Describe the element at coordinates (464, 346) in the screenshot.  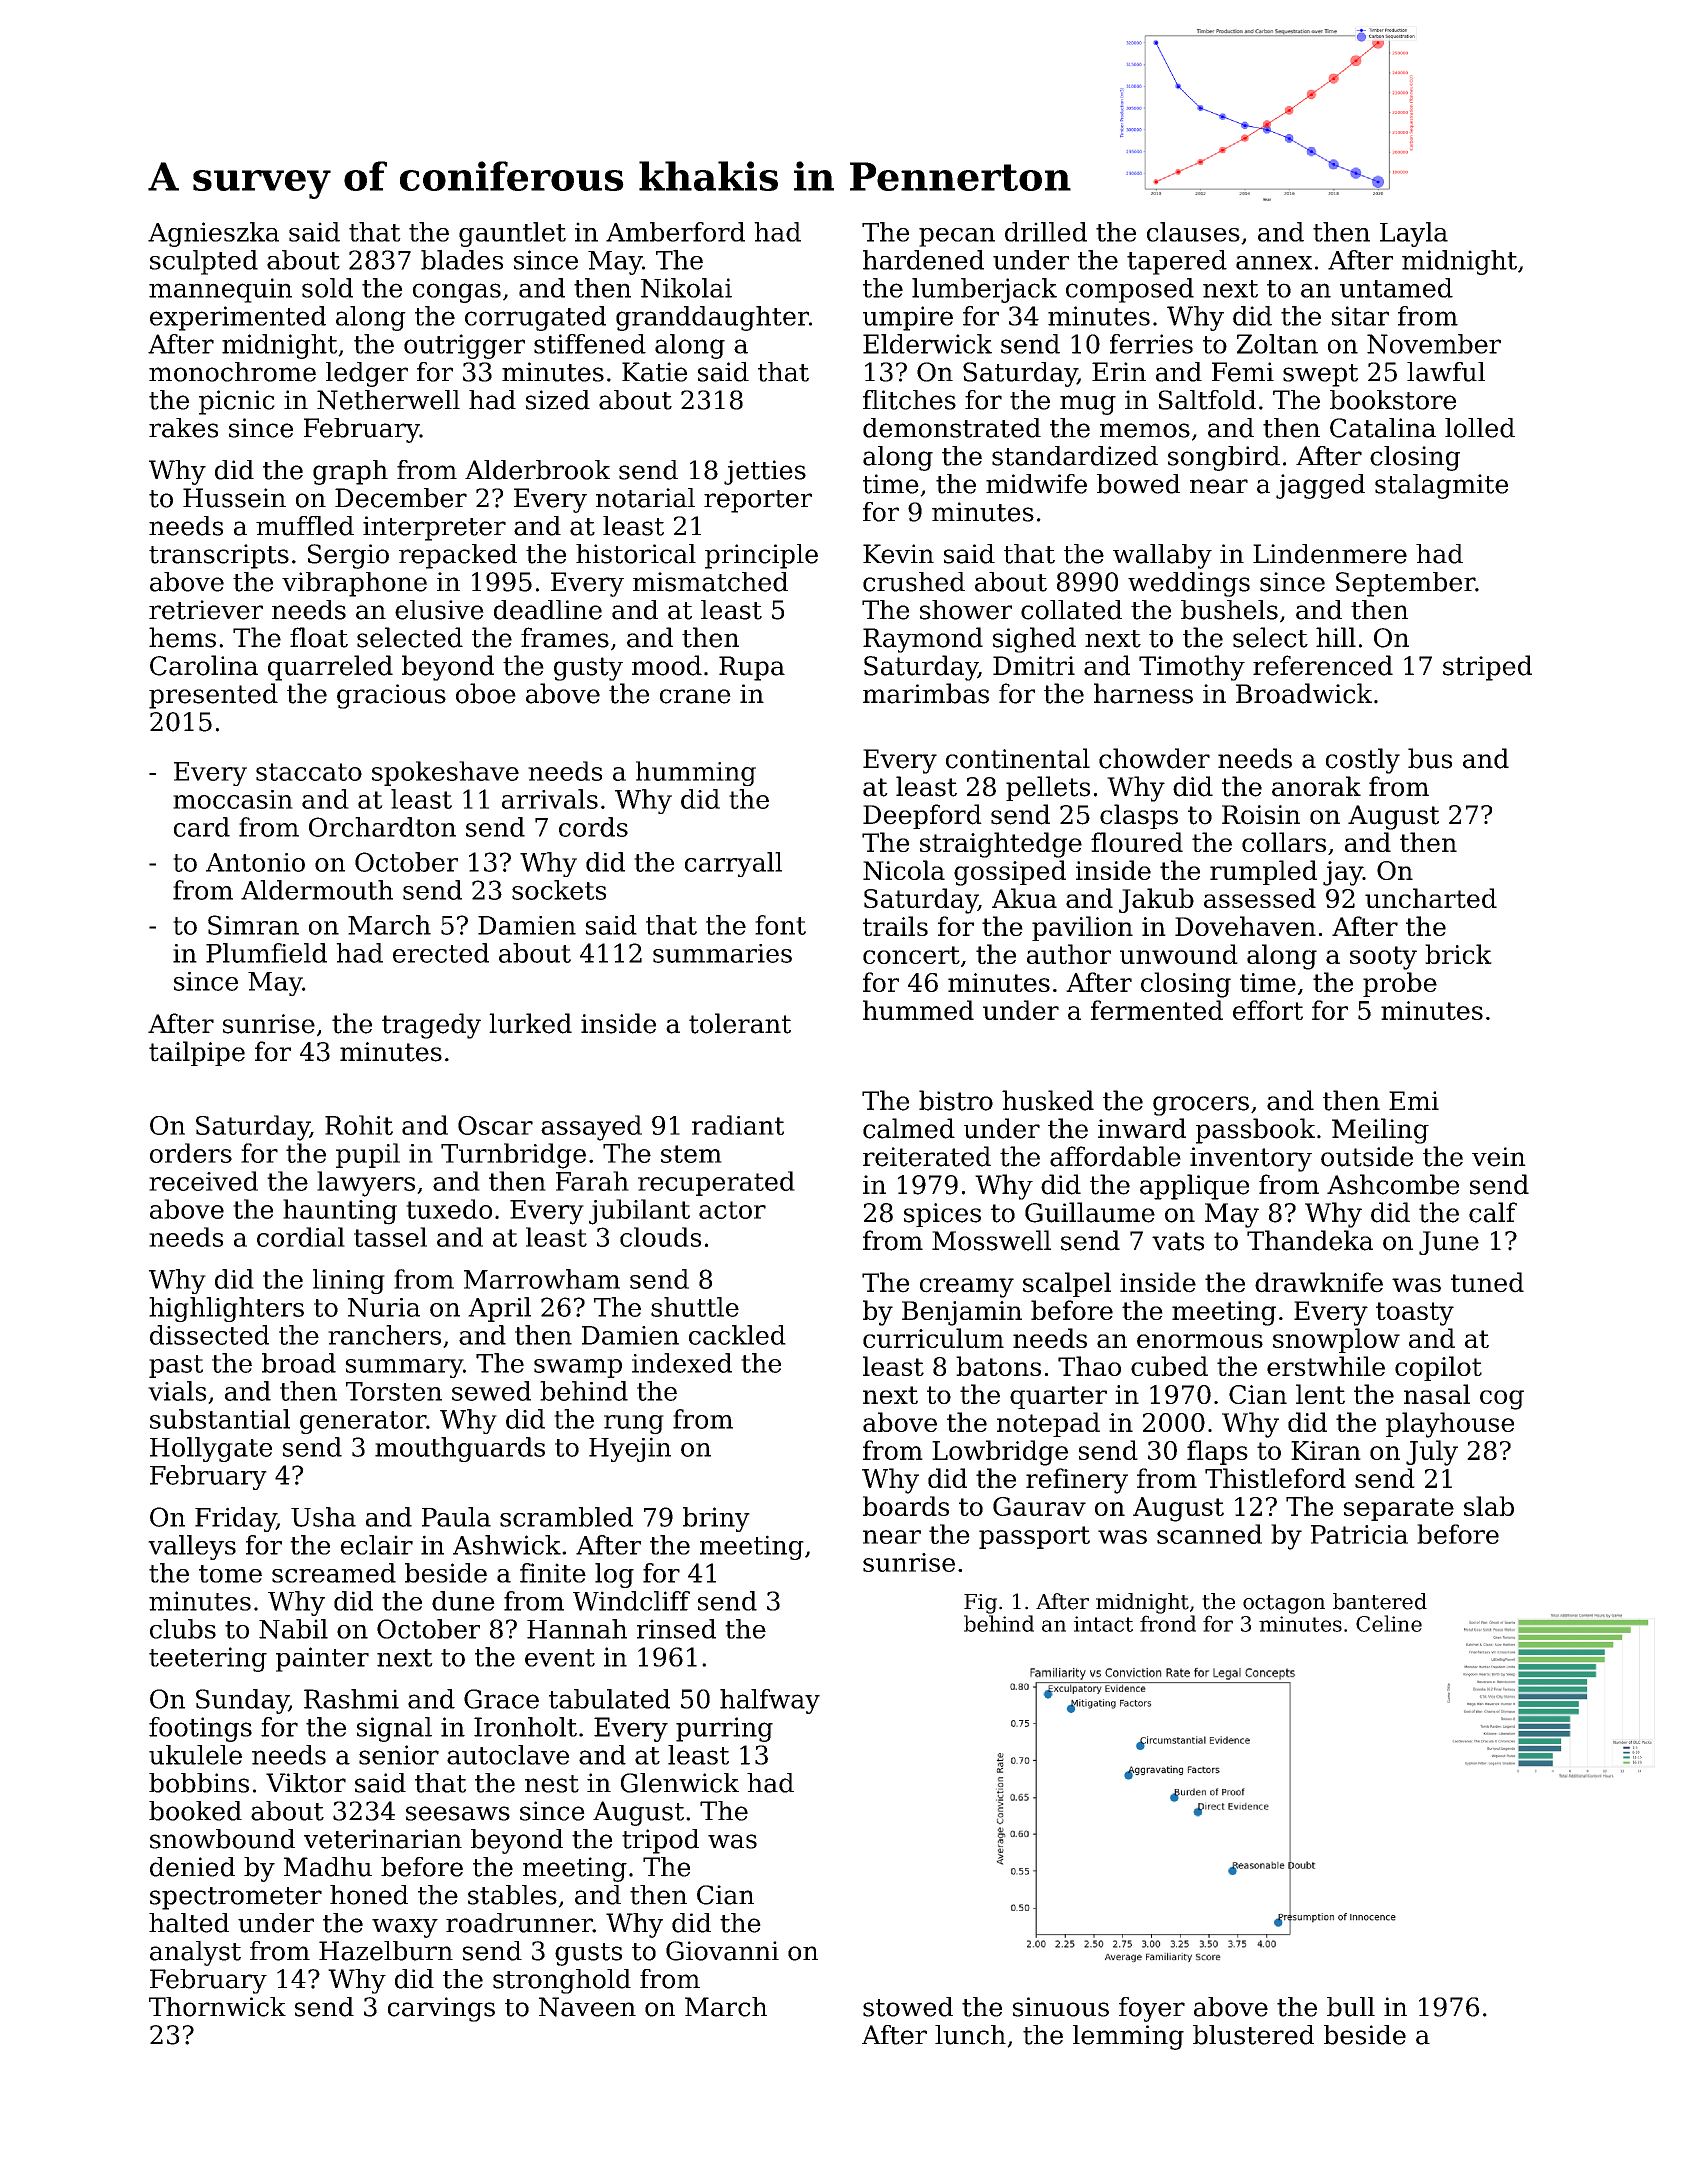
I see `outrigger` at that location.
